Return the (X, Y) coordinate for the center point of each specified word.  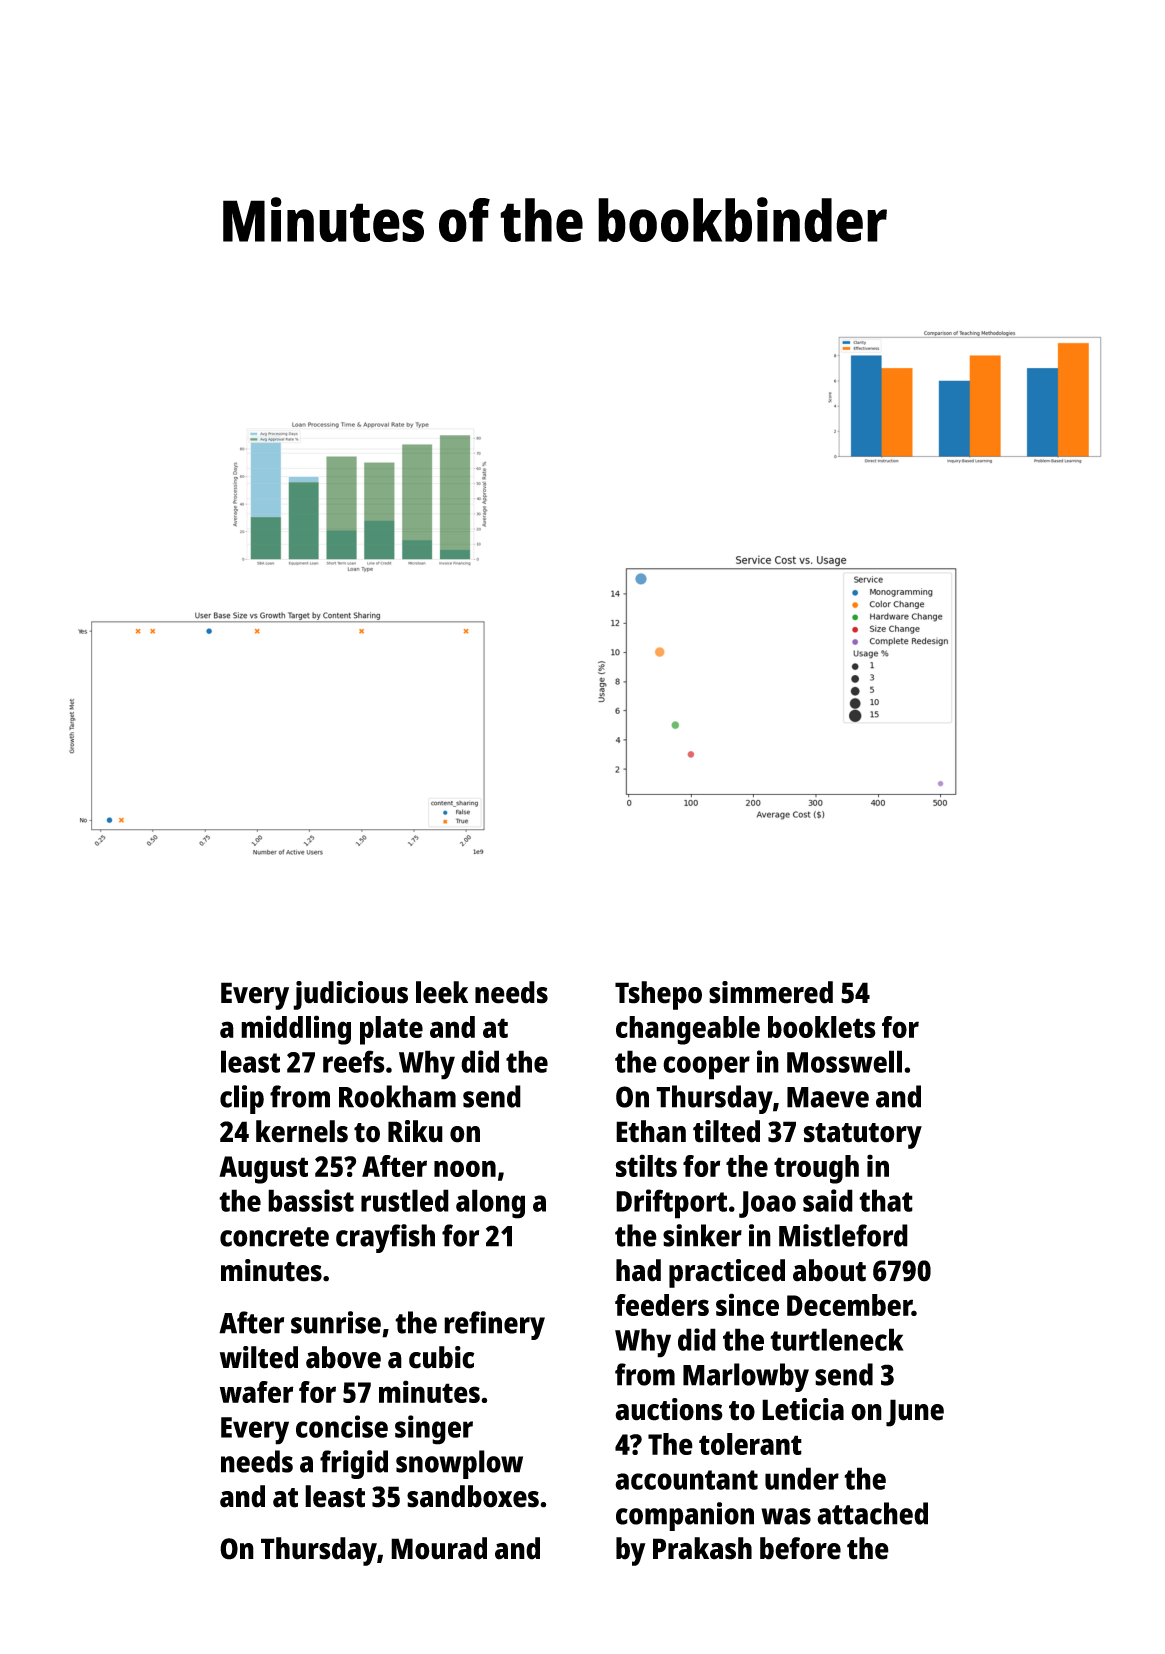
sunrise (336, 1322)
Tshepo (658, 995)
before (800, 1548)
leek (442, 992)
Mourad (439, 1548)
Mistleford (843, 1235)
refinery (494, 1325)
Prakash (702, 1548)
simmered (771, 992)
